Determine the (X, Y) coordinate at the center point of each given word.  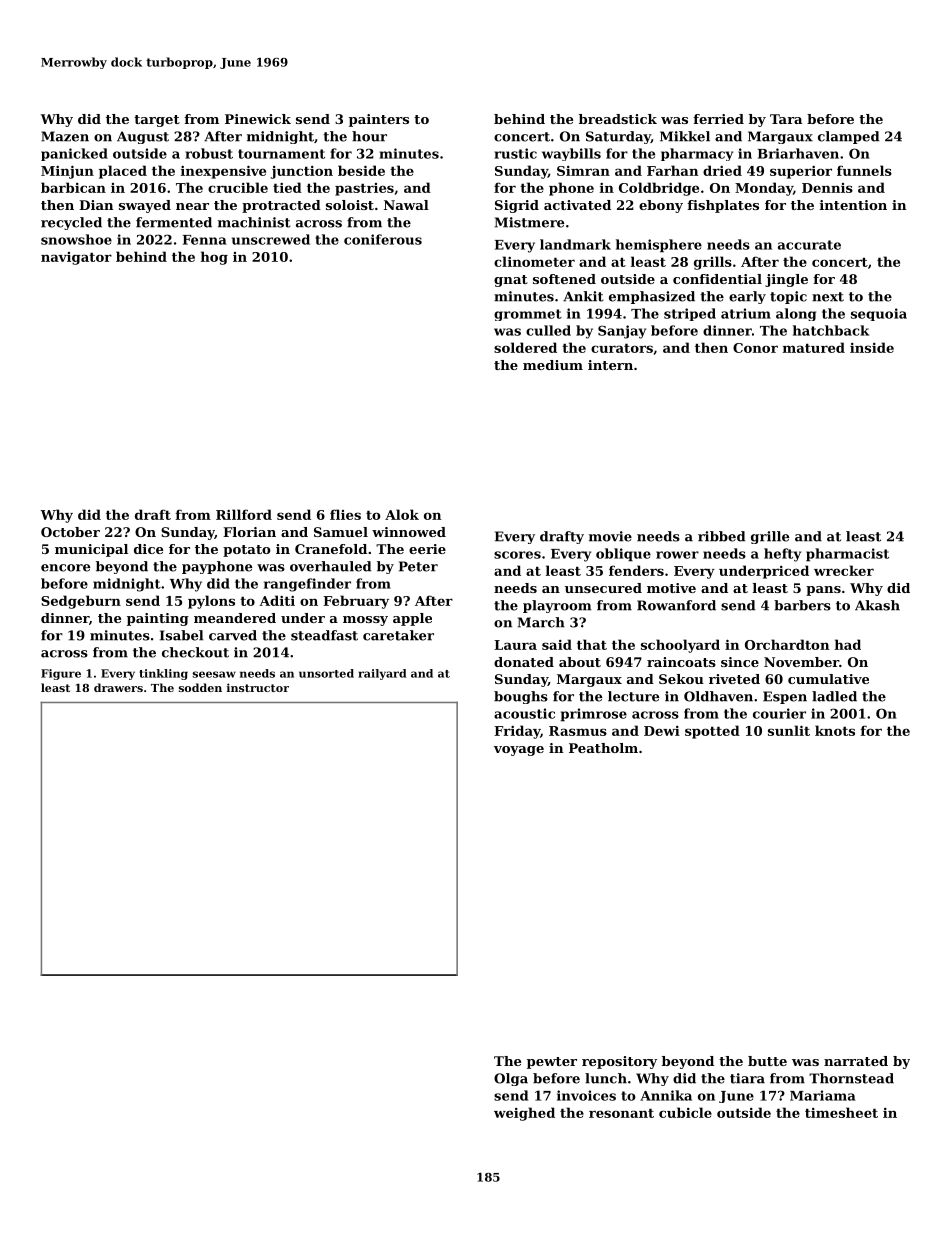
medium (553, 365)
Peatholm (603, 748)
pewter (552, 1063)
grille (770, 537)
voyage (519, 751)
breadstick (618, 119)
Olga (511, 1079)
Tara (786, 119)
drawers (118, 687)
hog (214, 258)
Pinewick (258, 119)
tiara (747, 1078)
